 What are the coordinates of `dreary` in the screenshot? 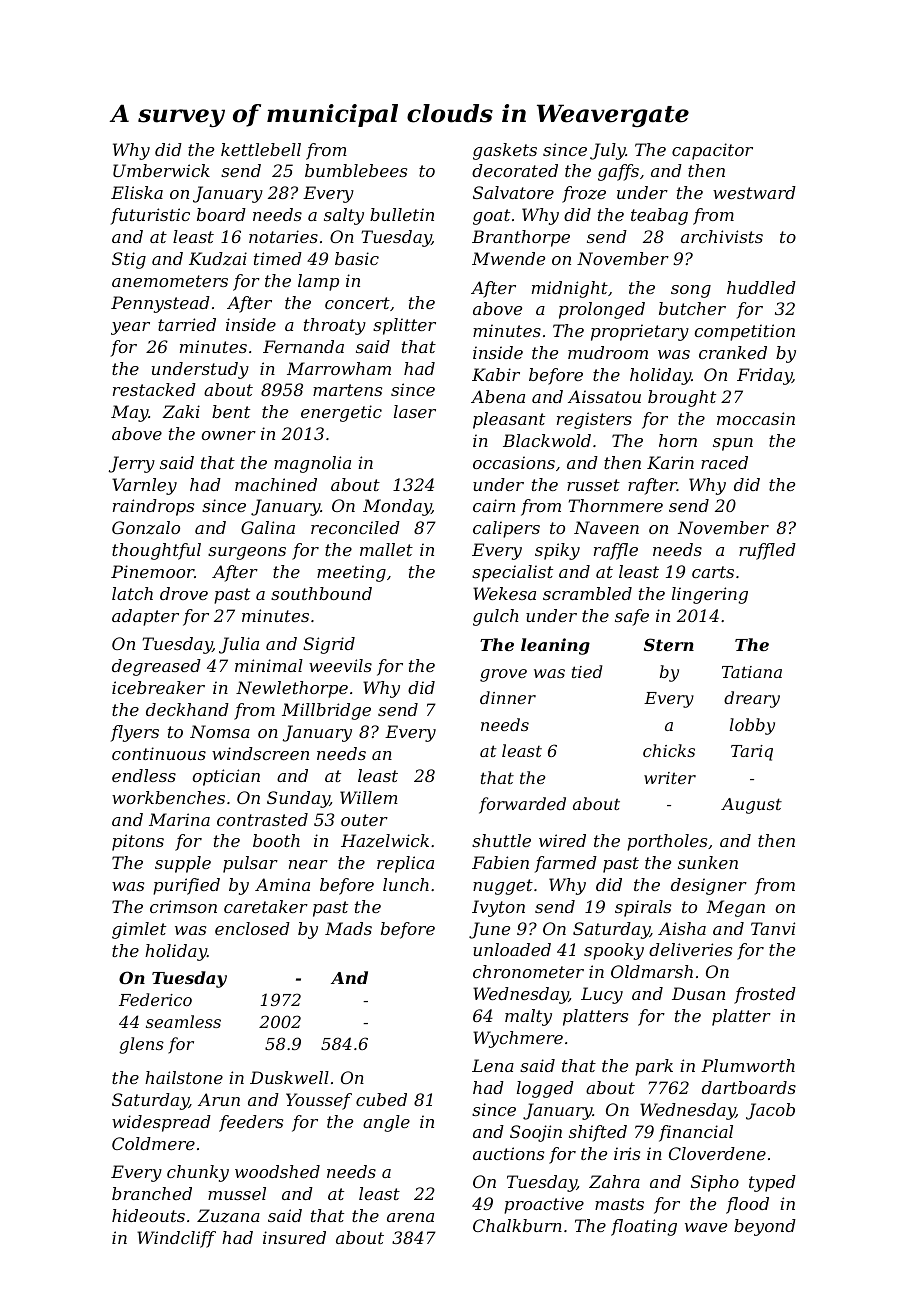 It's located at (752, 699).
